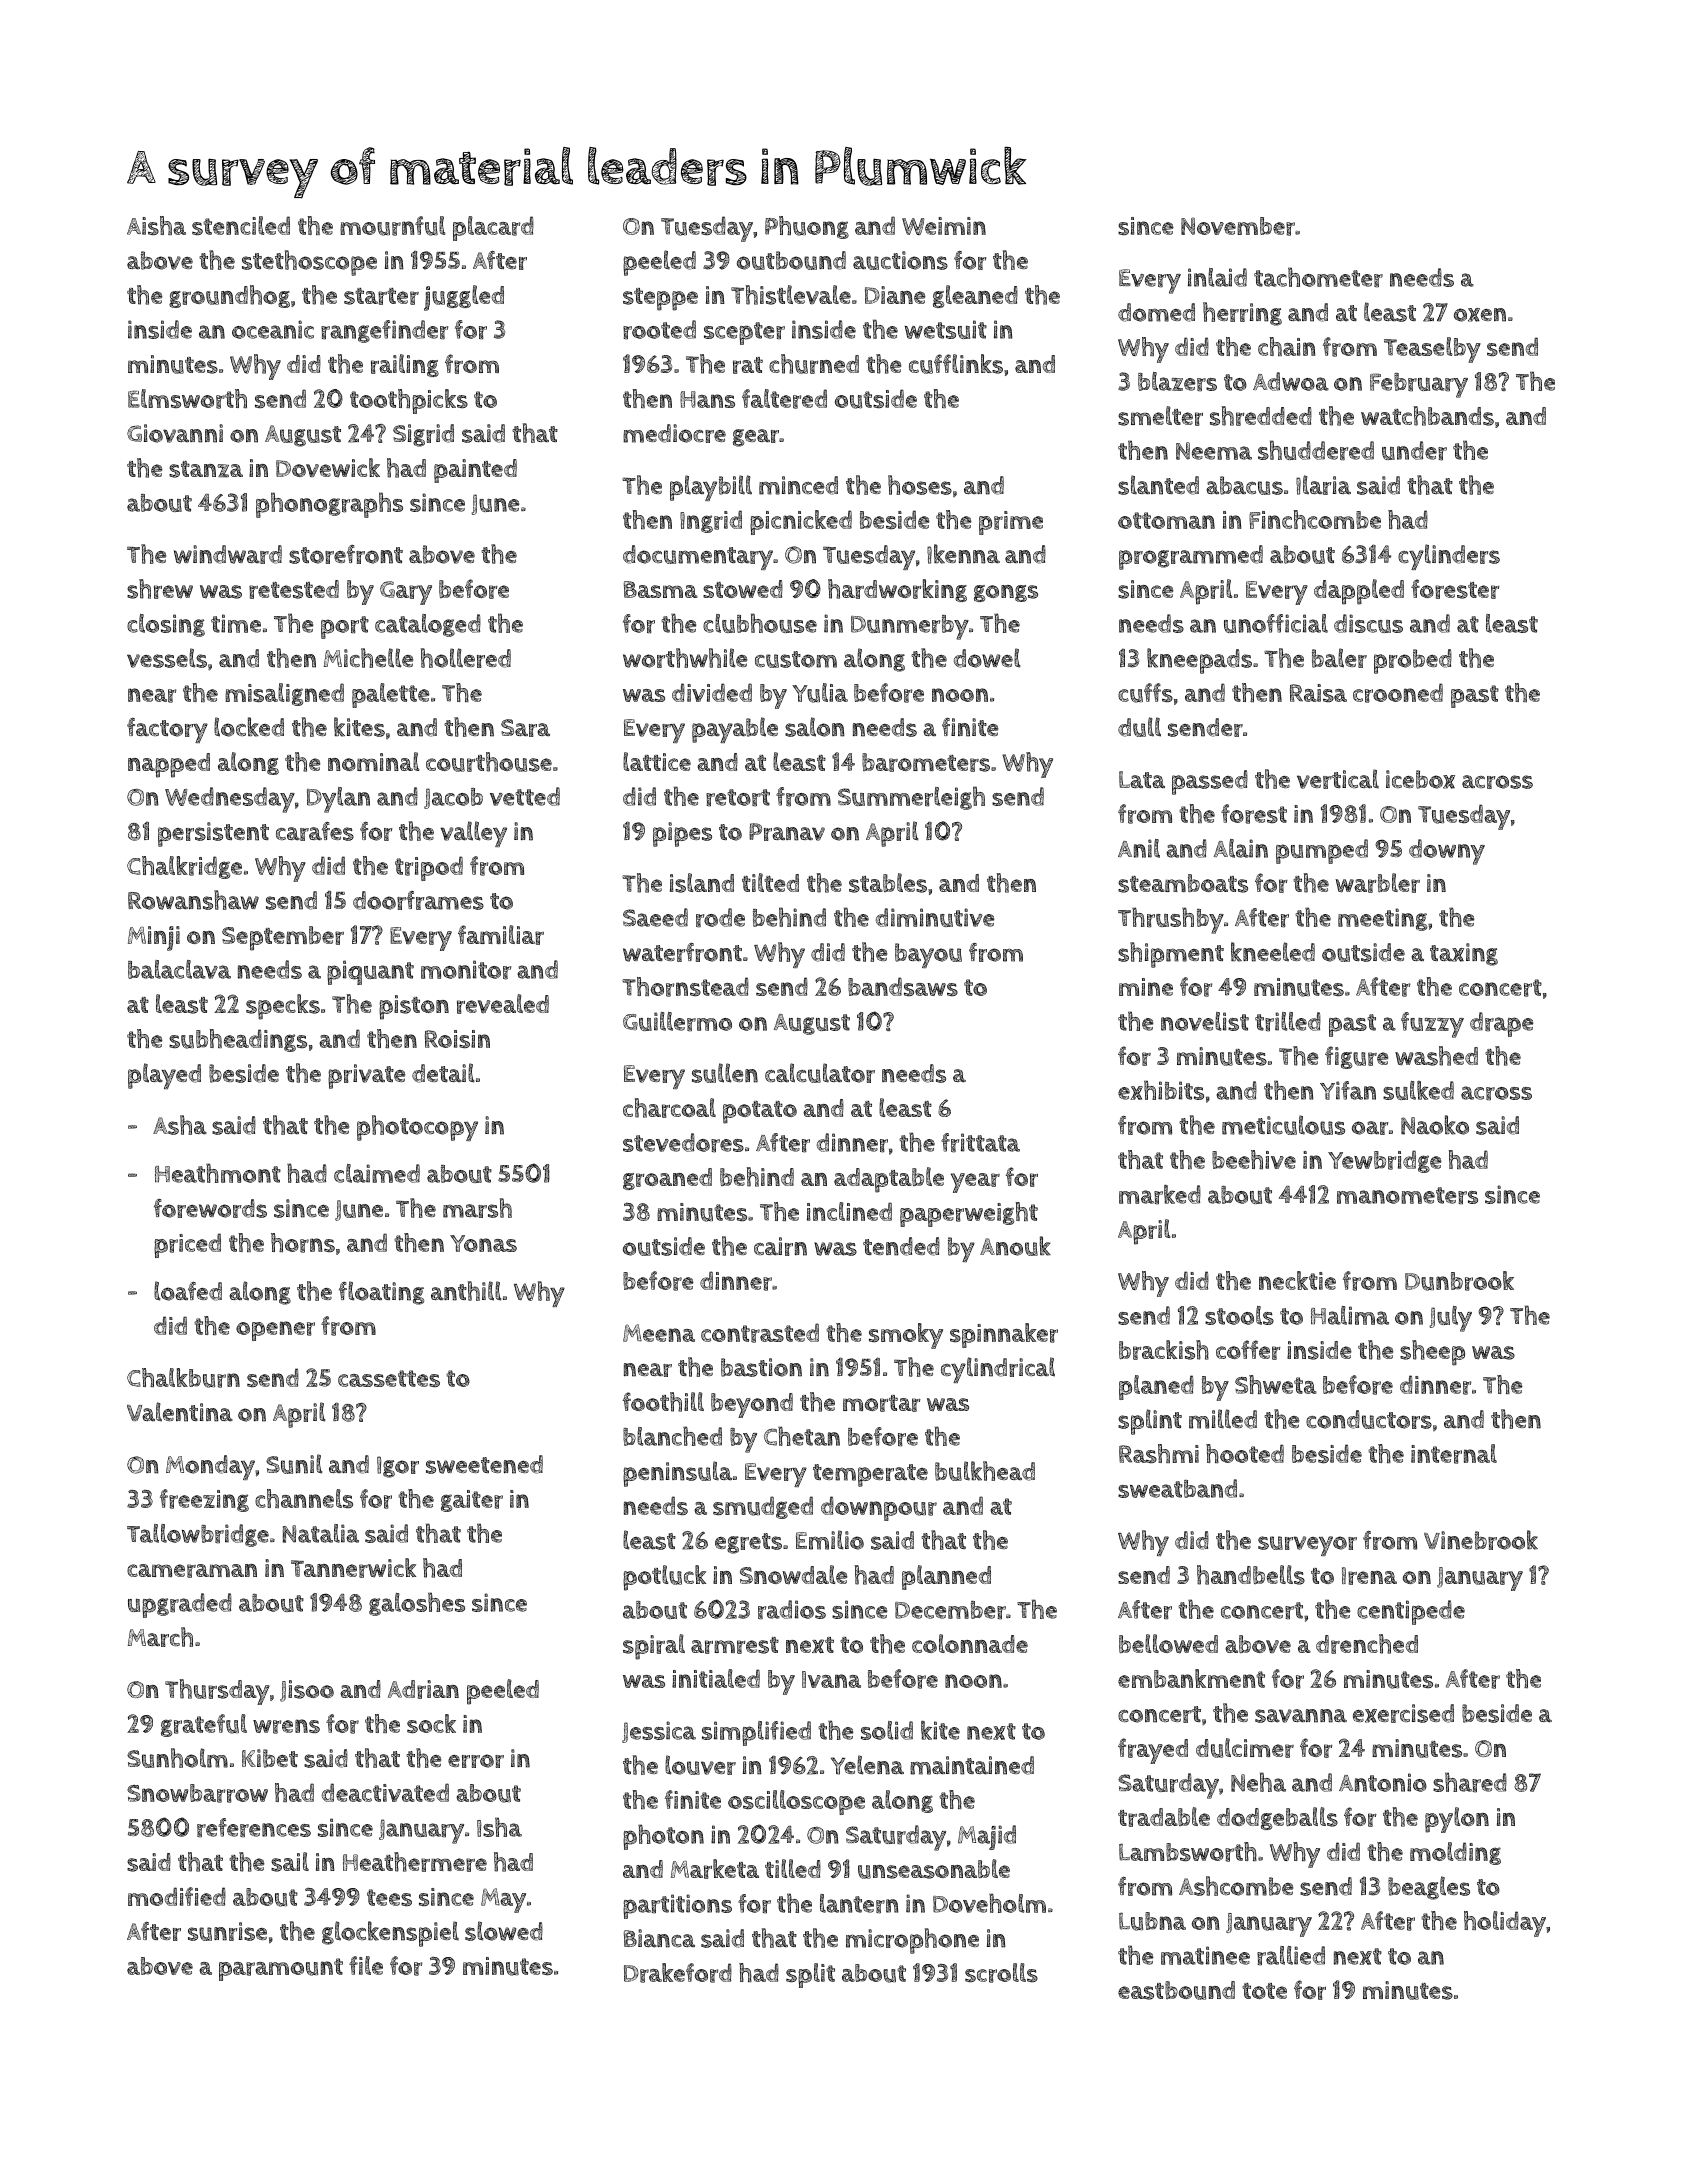  I want to click on drape, so click(1501, 1024).
